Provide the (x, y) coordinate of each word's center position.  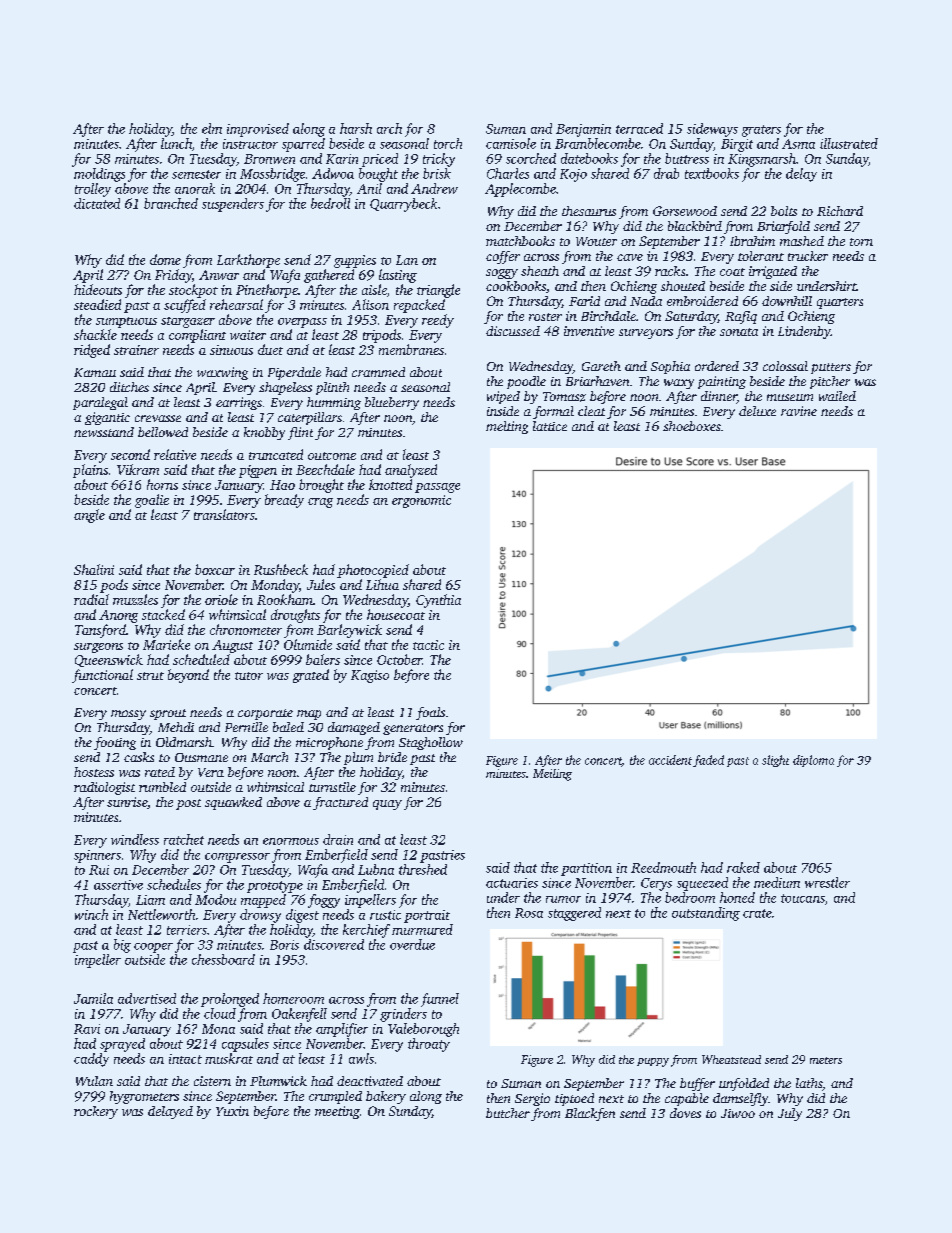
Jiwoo (738, 1113)
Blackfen (590, 1114)
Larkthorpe (248, 261)
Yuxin (232, 1111)
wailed (837, 396)
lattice (550, 426)
